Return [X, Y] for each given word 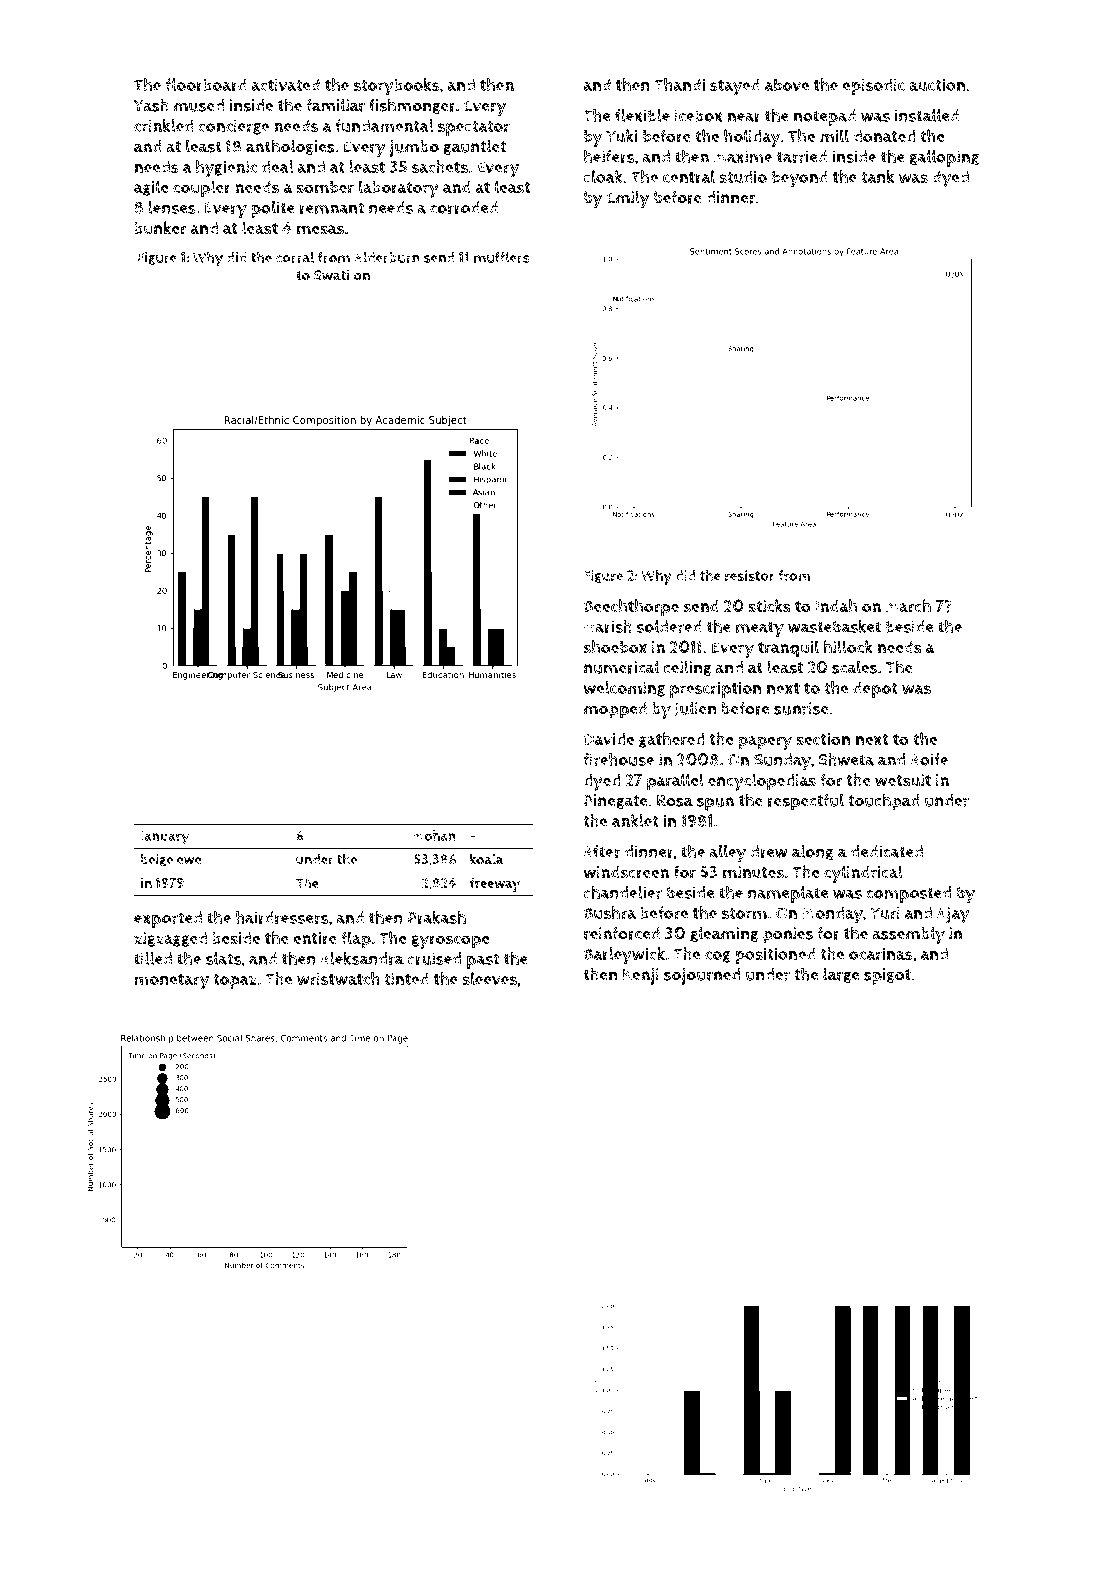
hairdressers [282, 917]
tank [878, 176]
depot [875, 689]
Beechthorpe [631, 608]
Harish [608, 626]
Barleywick [624, 956]
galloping [944, 158]
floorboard [206, 85]
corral [295, 257]
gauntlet [474, 147]
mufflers [502, 257]
